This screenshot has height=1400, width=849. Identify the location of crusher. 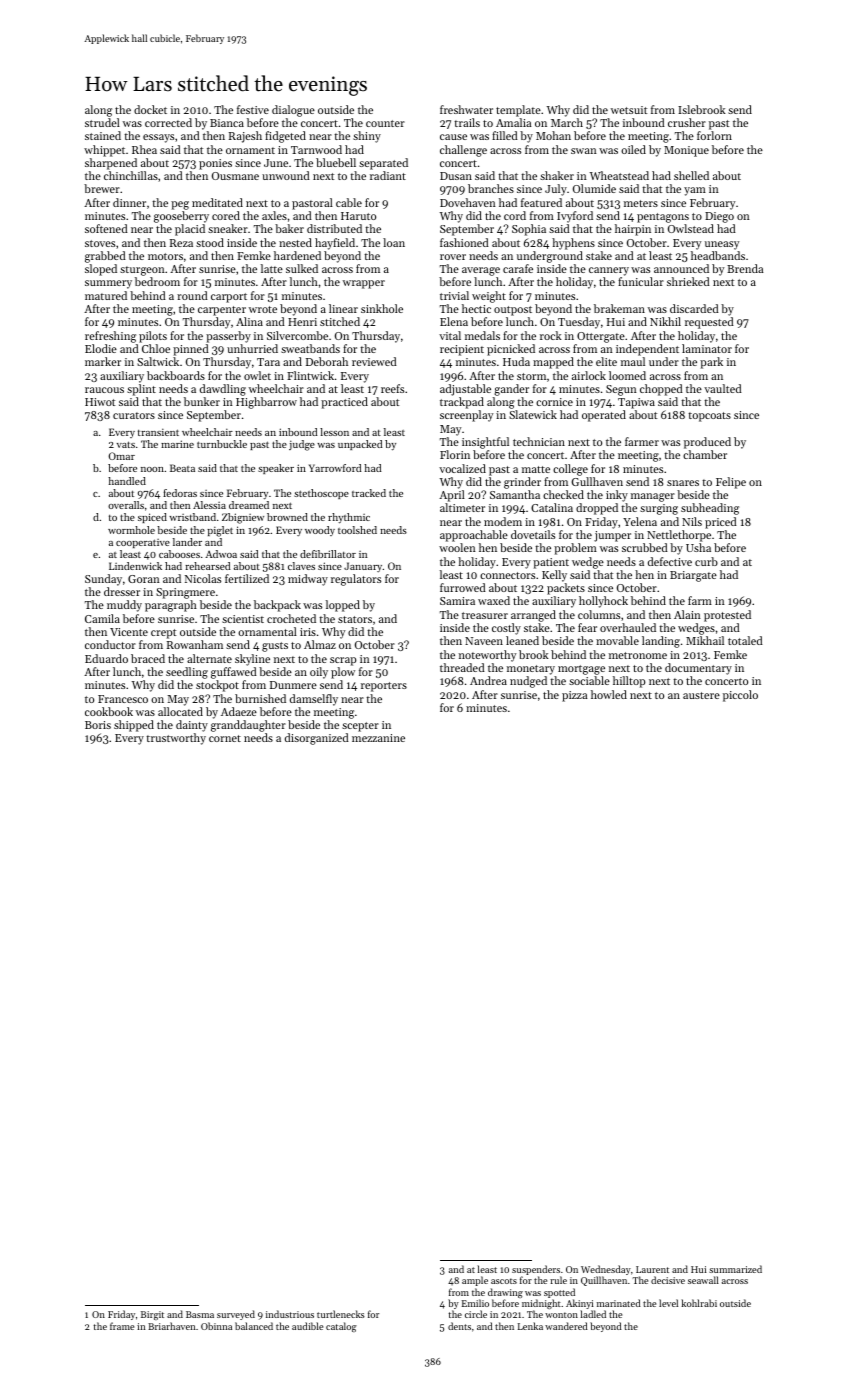
(687, 122).
